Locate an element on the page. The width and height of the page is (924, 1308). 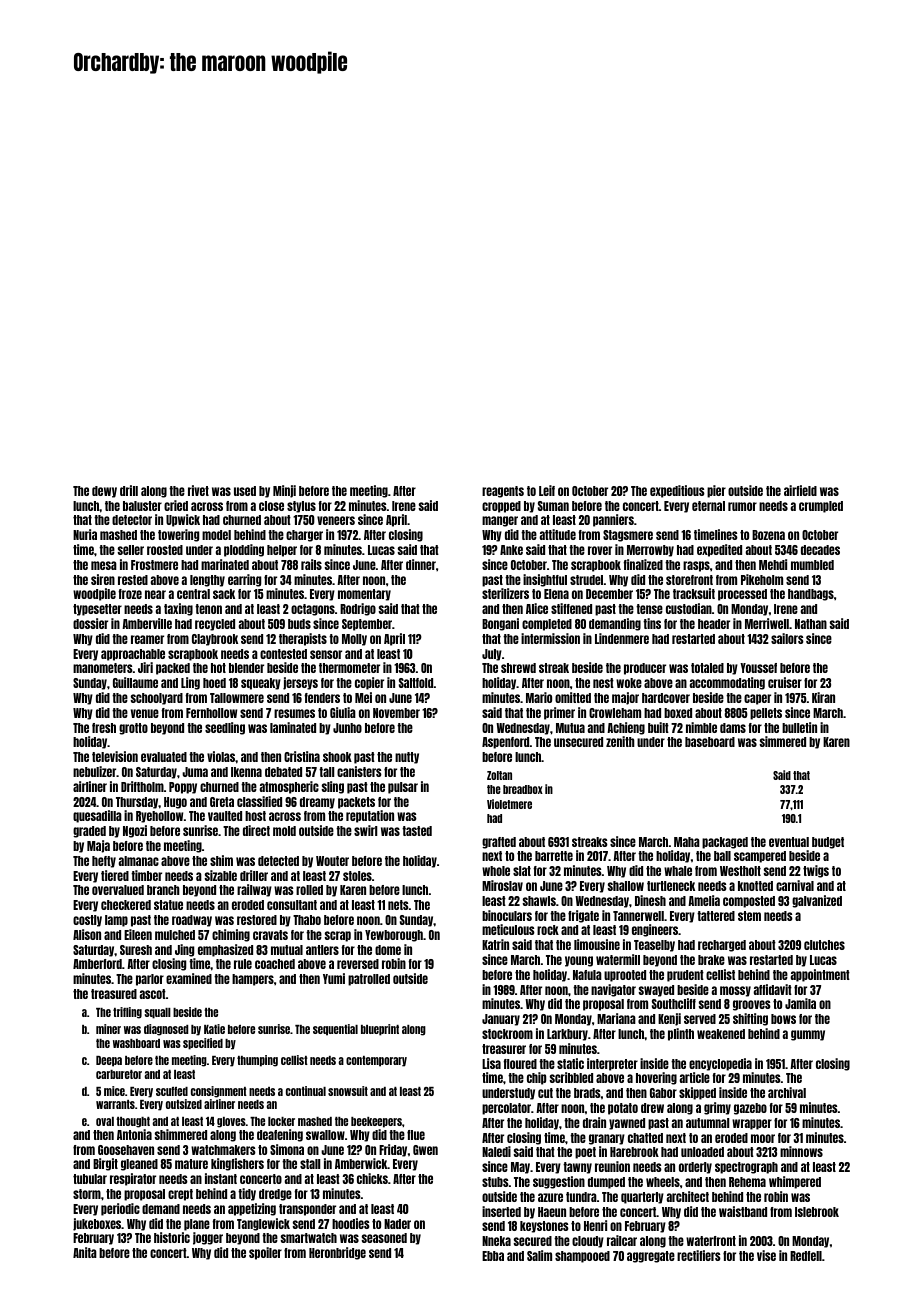
Ebba is located at coordinates (493, 1256).
